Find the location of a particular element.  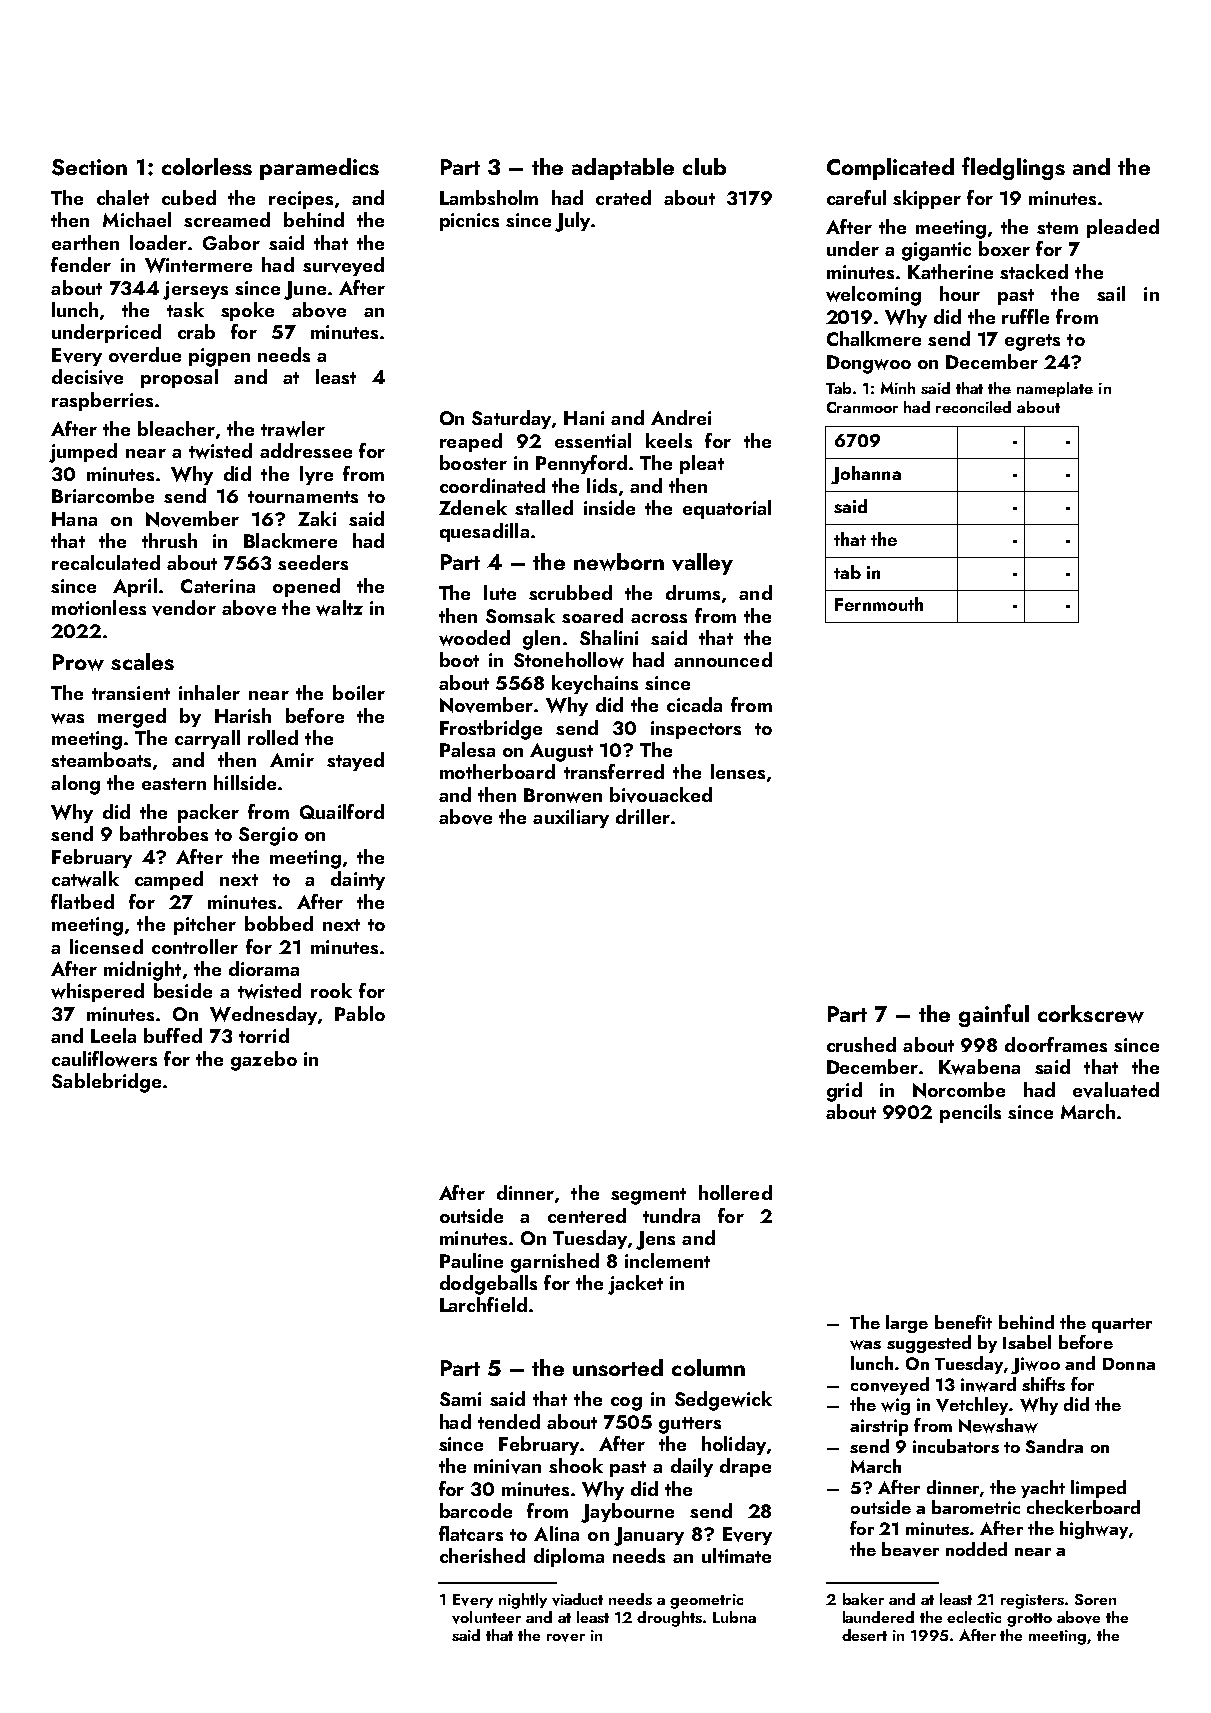

lenses is located at coordinates (738, 771).
